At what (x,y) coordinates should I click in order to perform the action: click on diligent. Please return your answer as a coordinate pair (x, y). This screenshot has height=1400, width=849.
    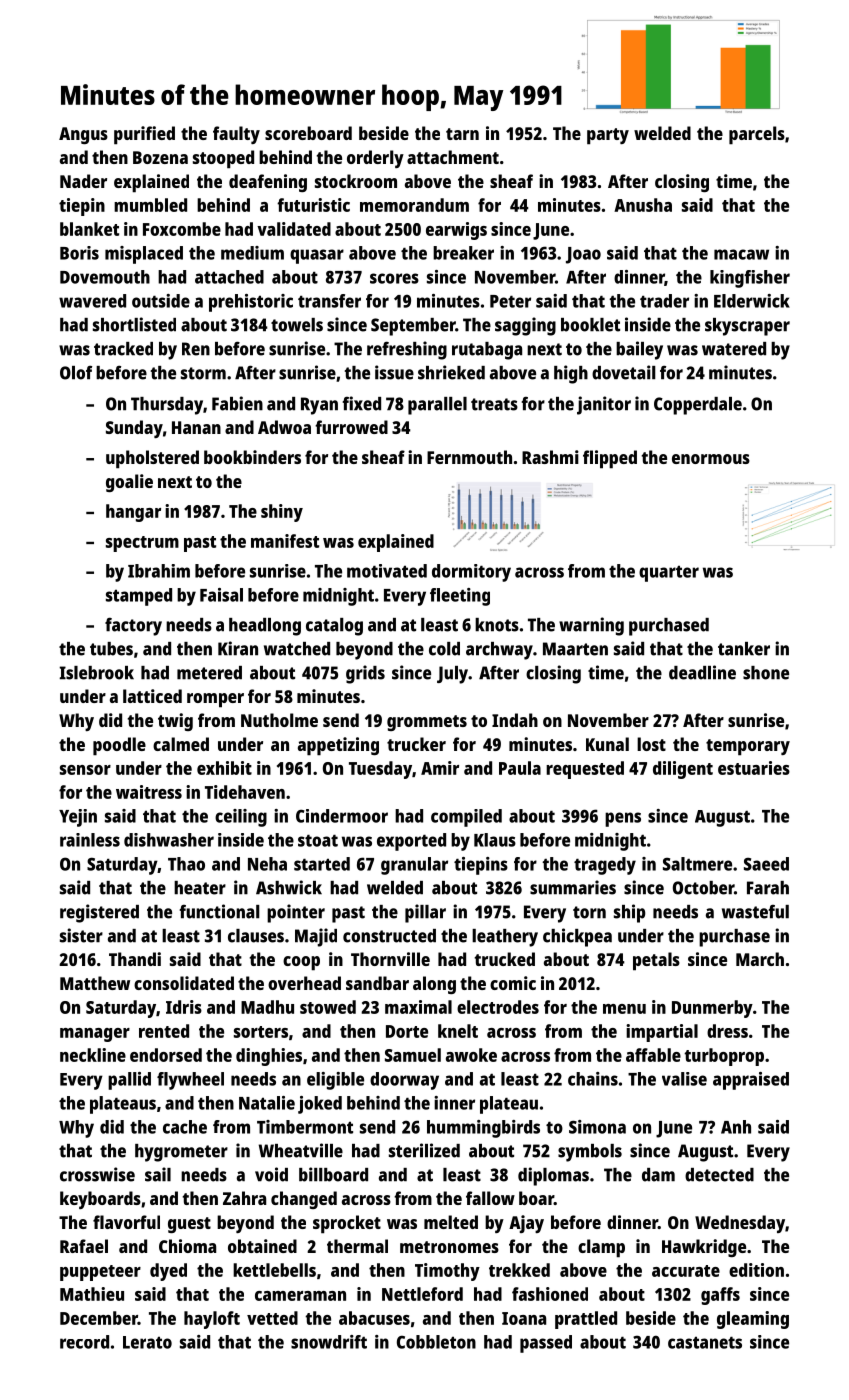
    Looking at the image, I should click on (683, 770).
